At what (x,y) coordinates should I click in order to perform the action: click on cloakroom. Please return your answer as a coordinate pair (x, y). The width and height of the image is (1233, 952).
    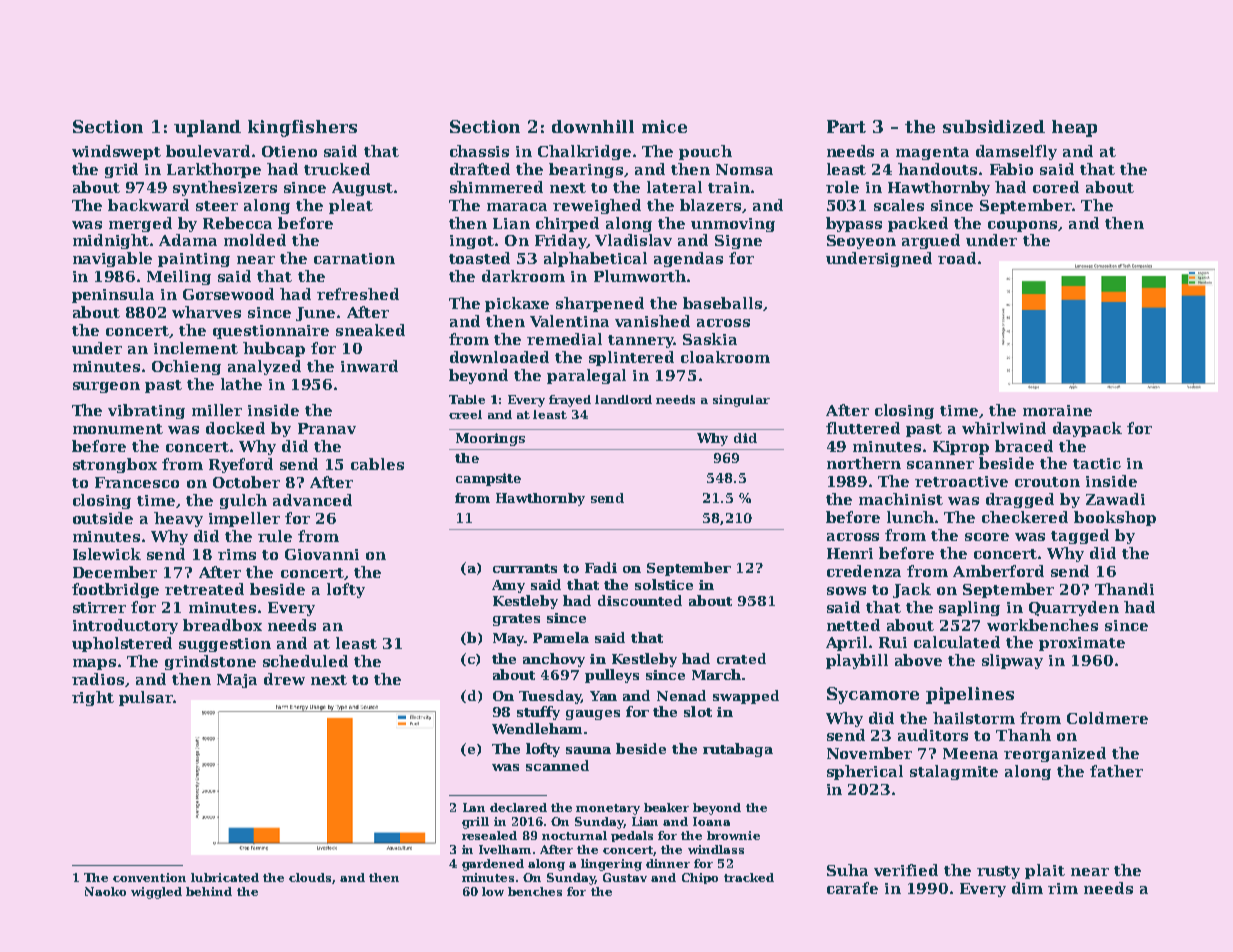
    Looking at the image, I should click on (725, 357).
